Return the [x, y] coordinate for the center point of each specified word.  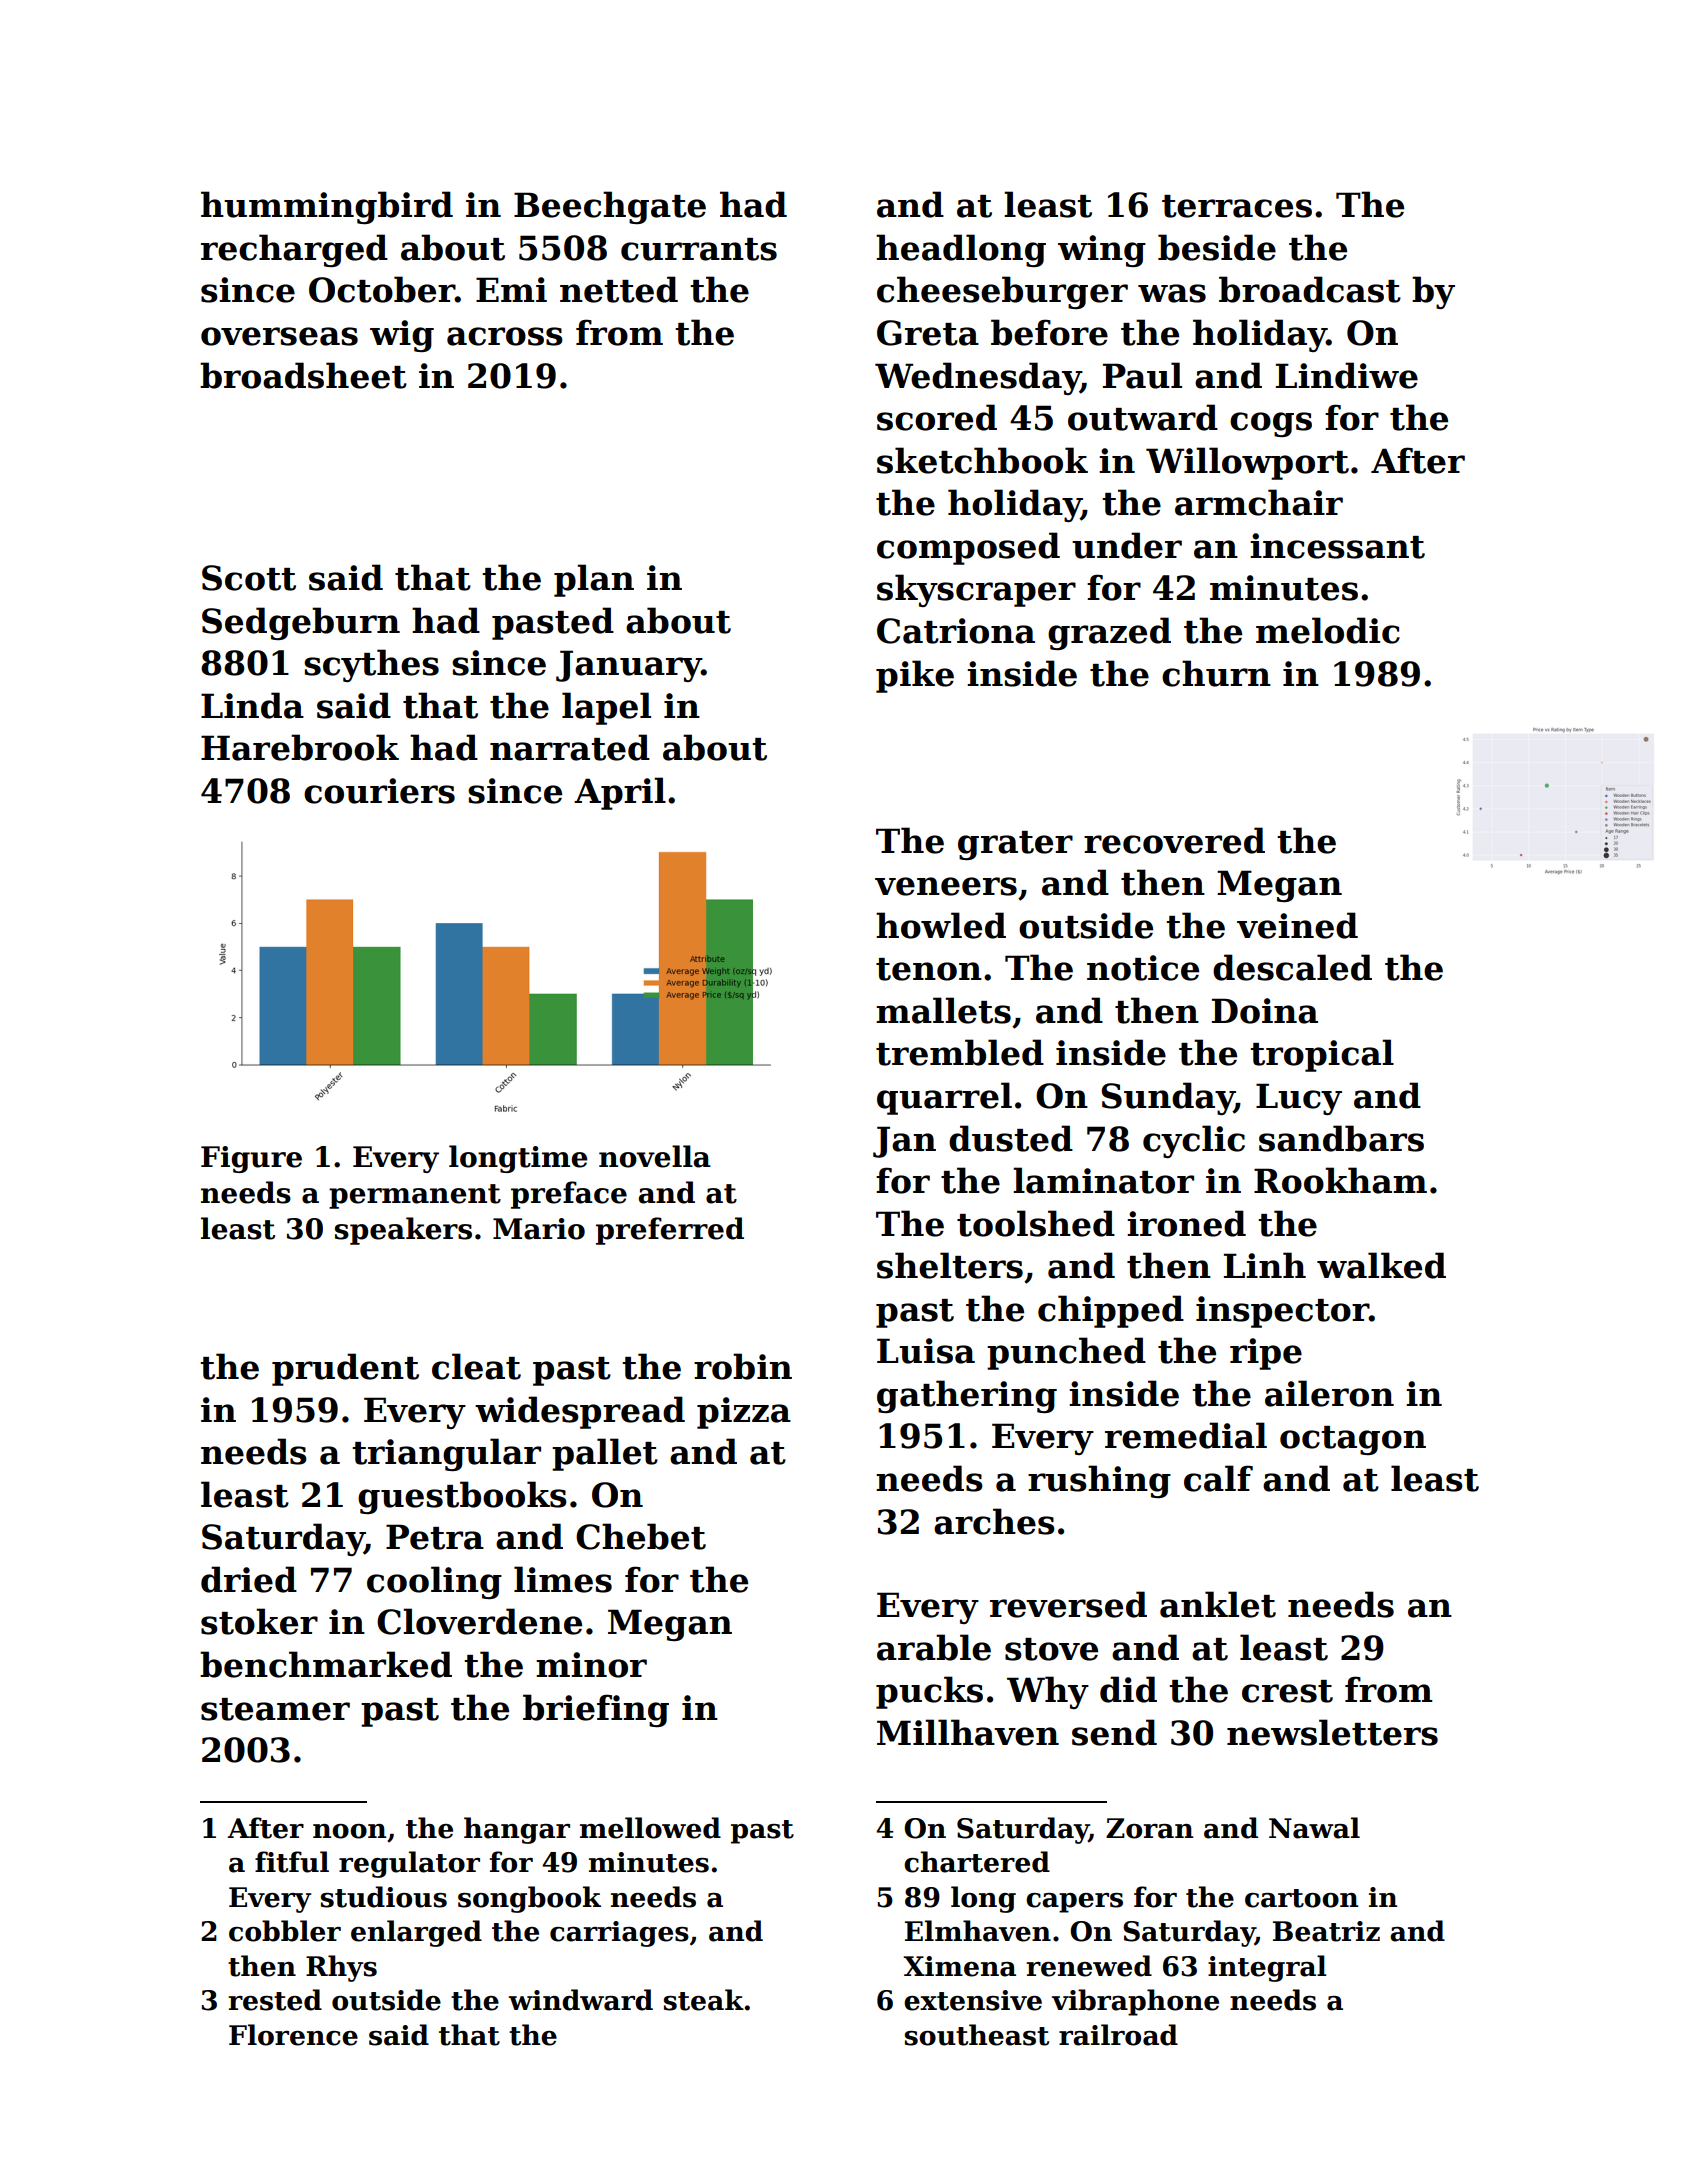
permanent [415, 1196]
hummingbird [327, 207]
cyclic [1194, 1141]
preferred [670, 1231]
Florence [293, 2035]
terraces [1237, 206]
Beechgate [610, 207]
